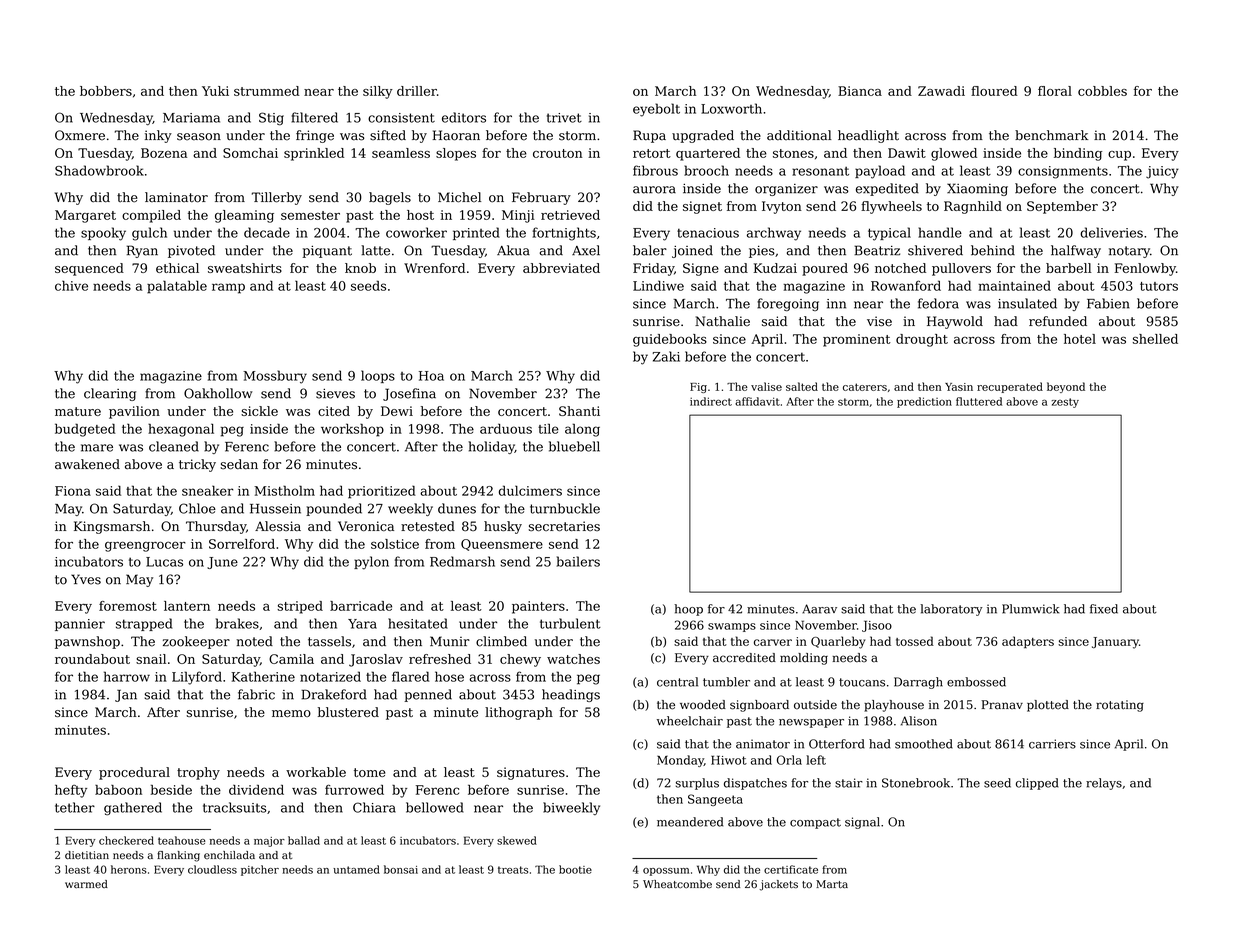 The width and height of the screenshot is (1233, 952). I want to click on Yasin, so click(959, 387).
